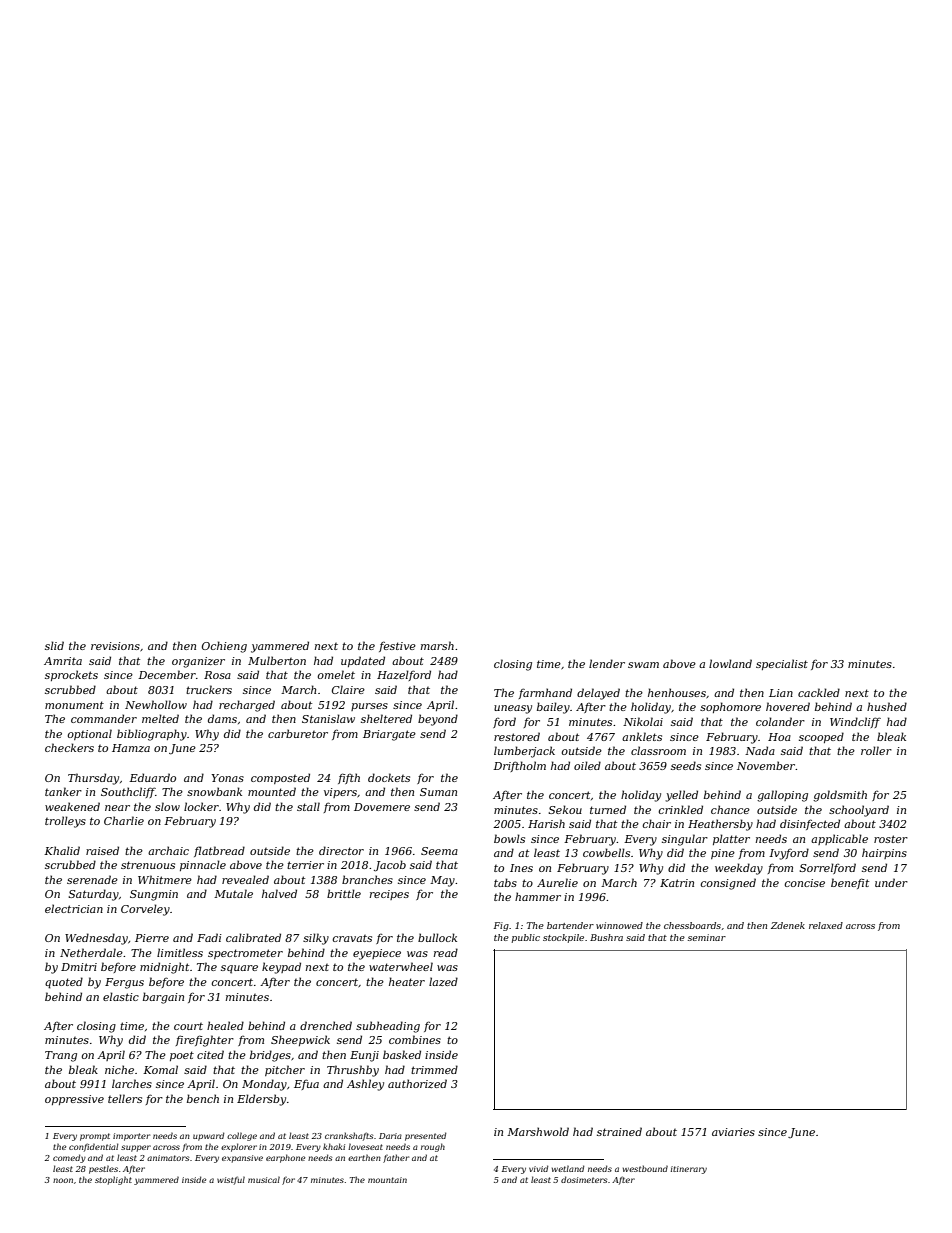 Image resolution: width=952 pixels, height=1233 pixels. Describe the element at coordinates (389, 735) in the page. I see `Briargate` at that location.
